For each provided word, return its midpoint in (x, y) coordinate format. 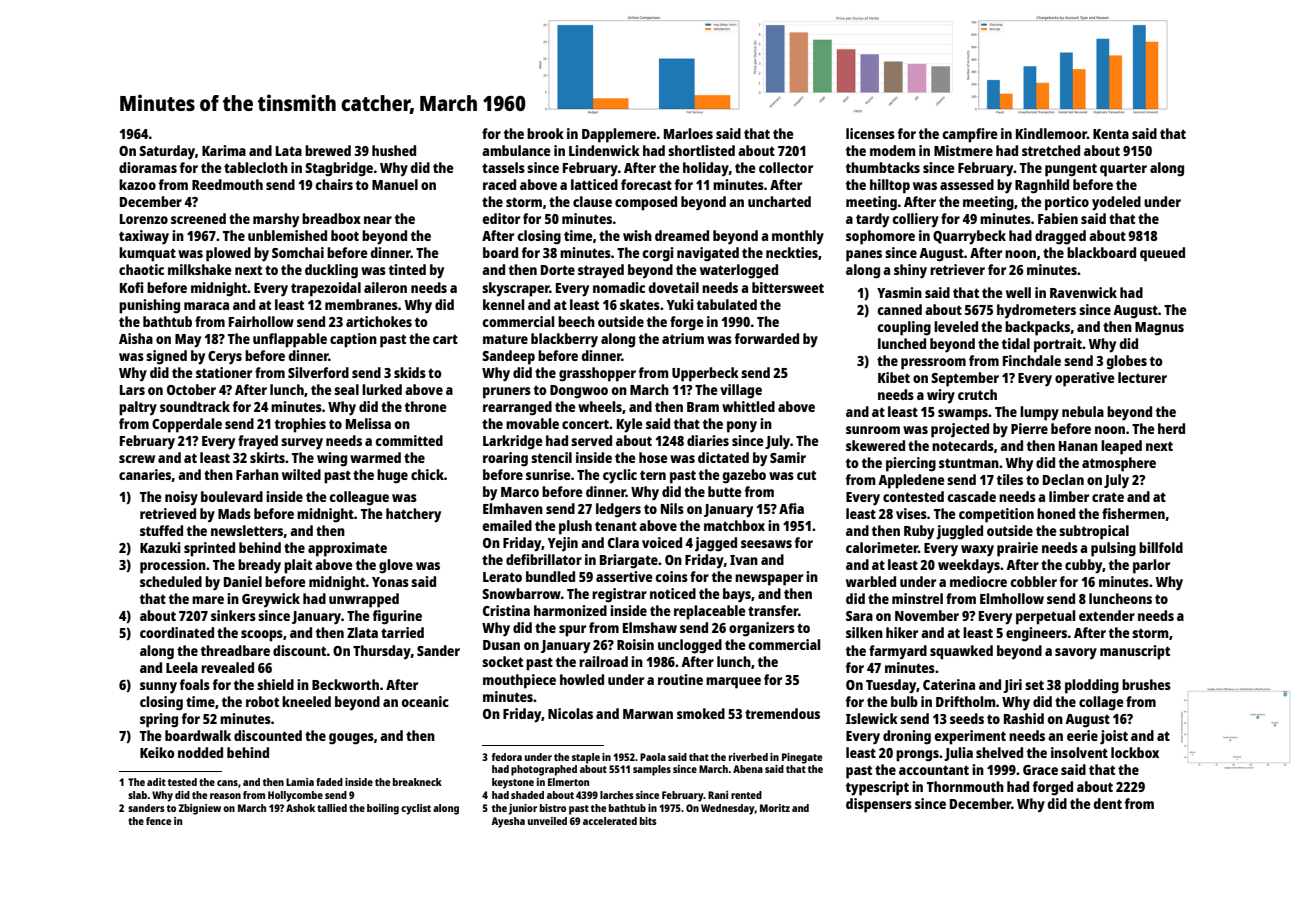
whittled (748, 406)
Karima (224, 150)
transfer (773, 610)
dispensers (879, 805)
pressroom (933, 364)
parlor (1151, 566)
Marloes (688, 133)
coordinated (177, 632)
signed (166, 357)
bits (648, 821)
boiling (383, 809)
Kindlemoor (1051, 133)
